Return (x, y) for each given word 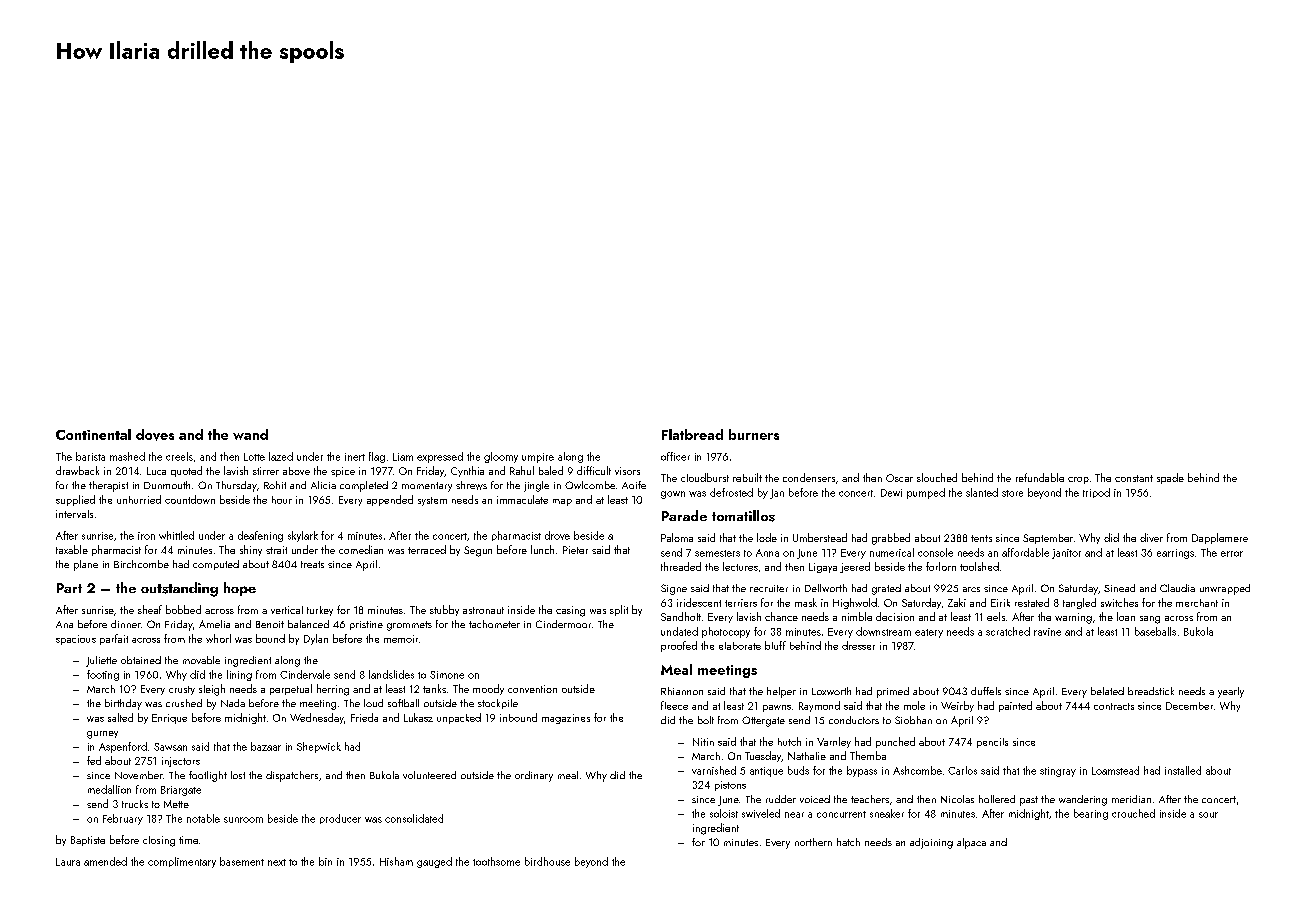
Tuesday (763, 756)
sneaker (887, 813)
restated (1032, 602)
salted (120, 717)
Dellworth (826, 588)
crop (1078, 480)
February (123, 819)
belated (1107, 691)
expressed (440, 457)
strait (276, 550)
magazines (566, 719)
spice (343, 472)
